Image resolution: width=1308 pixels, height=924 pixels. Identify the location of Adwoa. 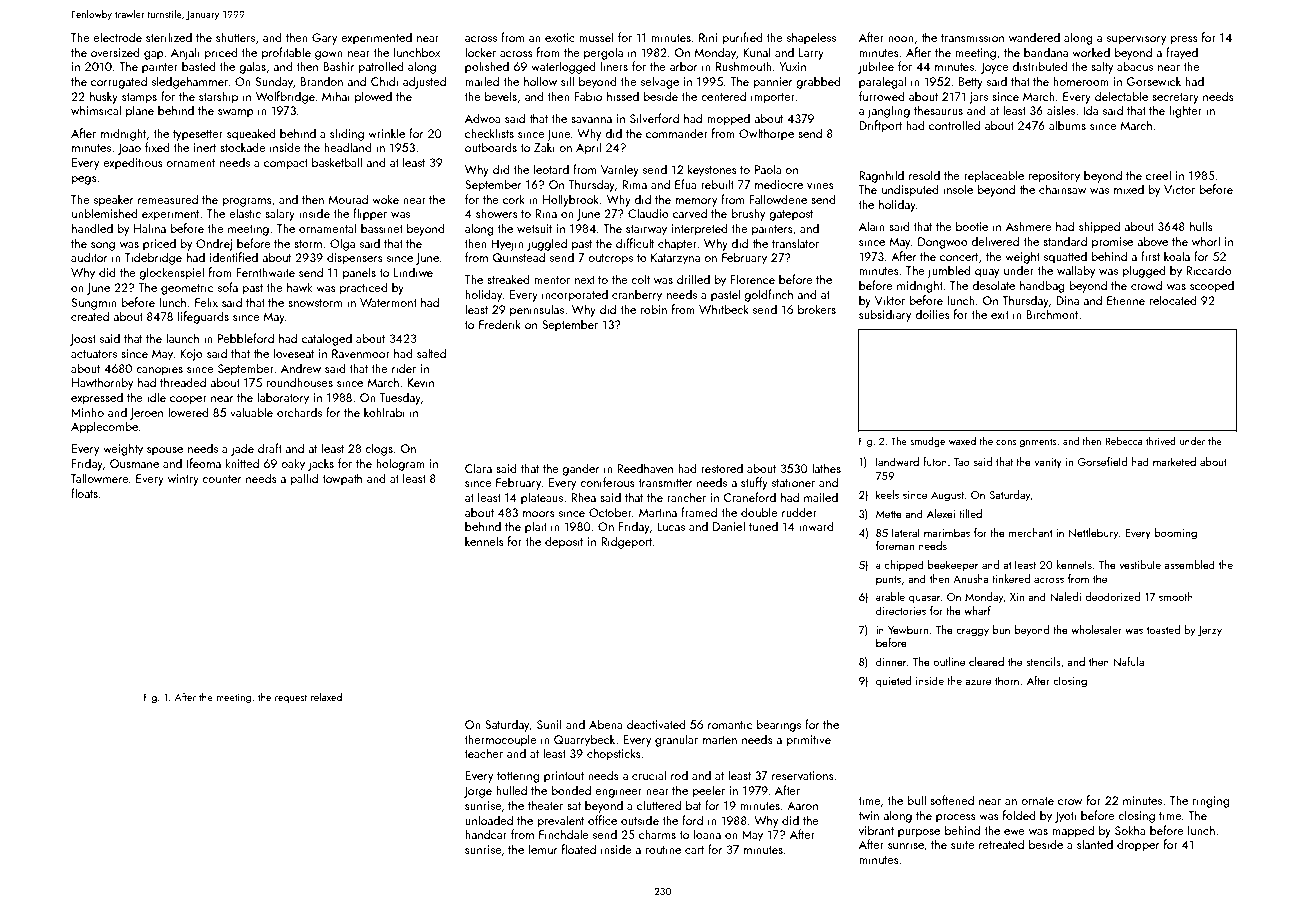
(483, 118).
